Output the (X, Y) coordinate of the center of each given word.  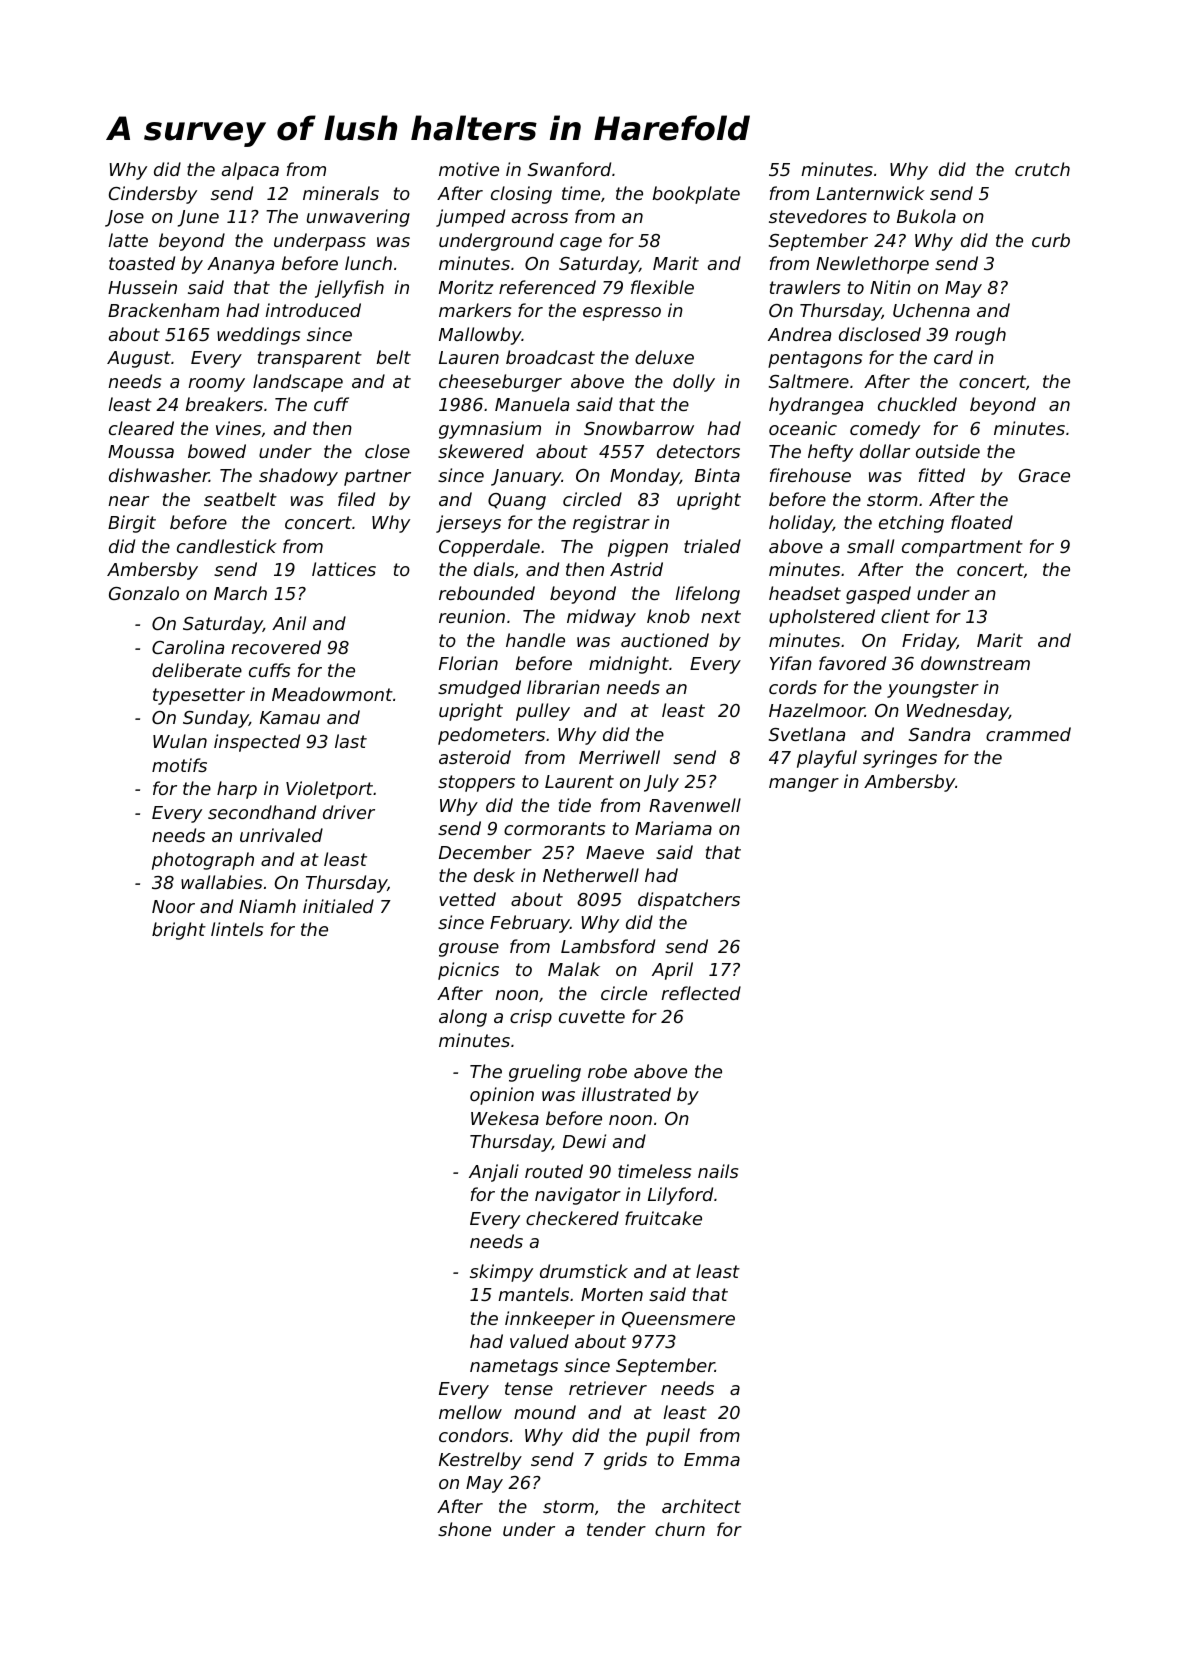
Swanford (569, 169)
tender (616, 1529)
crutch (1042, 169)
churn (680, 1529)
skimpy (501, 1273)
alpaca (250, 171)
